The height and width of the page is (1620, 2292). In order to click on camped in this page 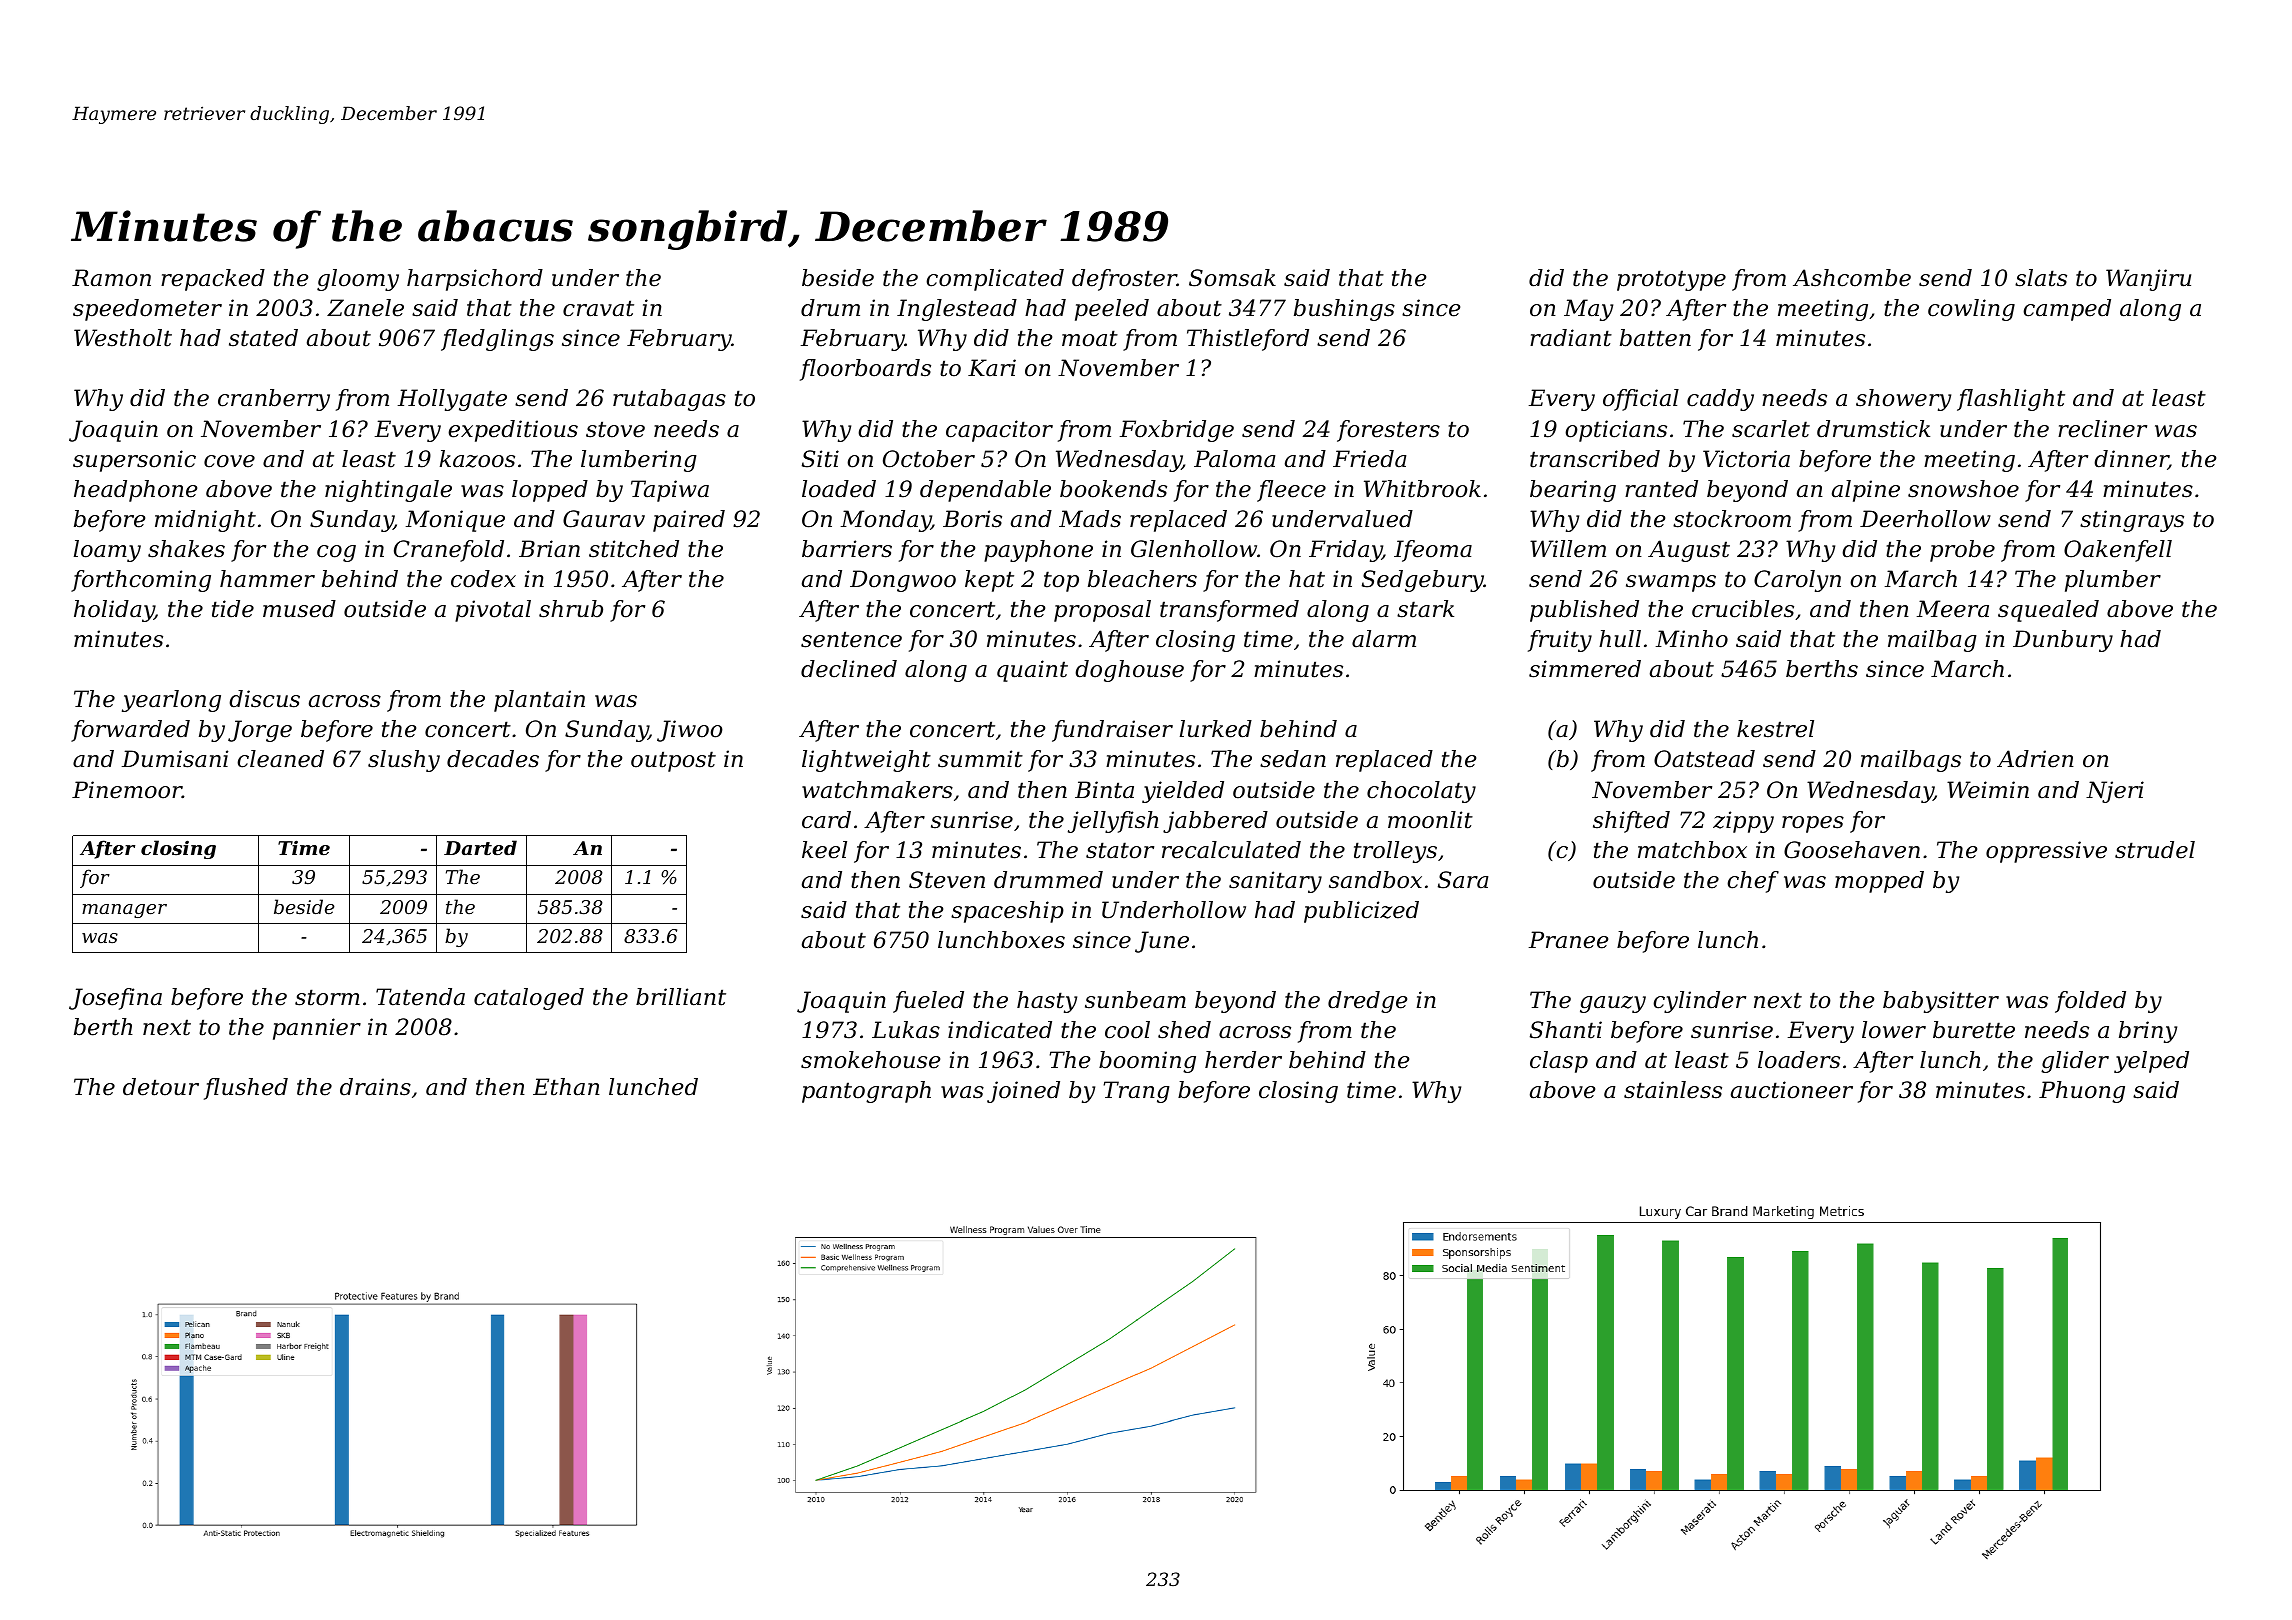, I will do `click(2067, 310)`.
